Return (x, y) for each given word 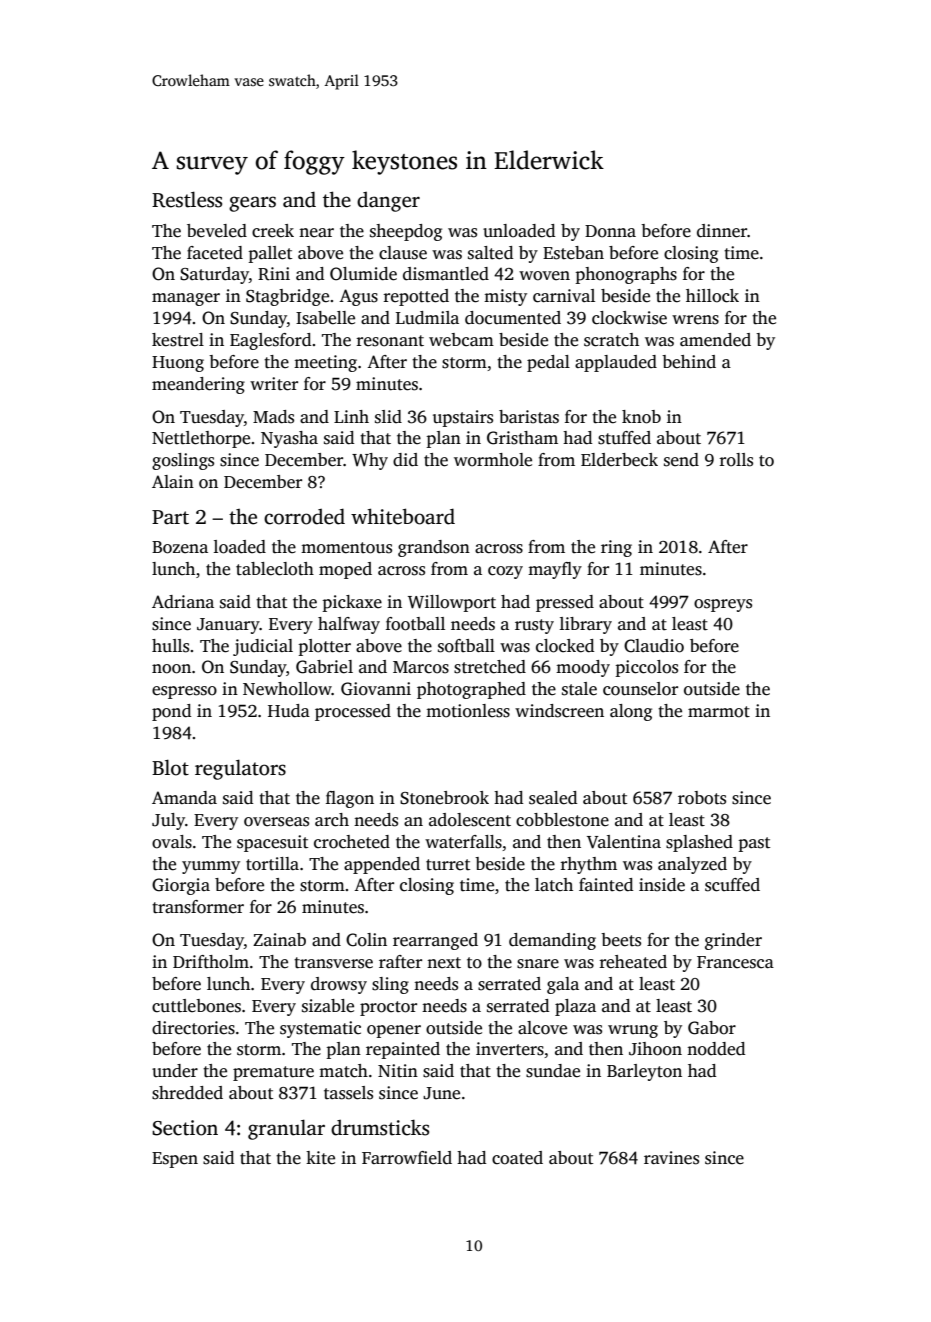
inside (662, 885)
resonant (390, 341)
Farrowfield (407, 1158)
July (168, 821)
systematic (320, 1029)
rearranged (435, 941)
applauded (616, 363)
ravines (671, 1158)
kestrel (178, 340)
